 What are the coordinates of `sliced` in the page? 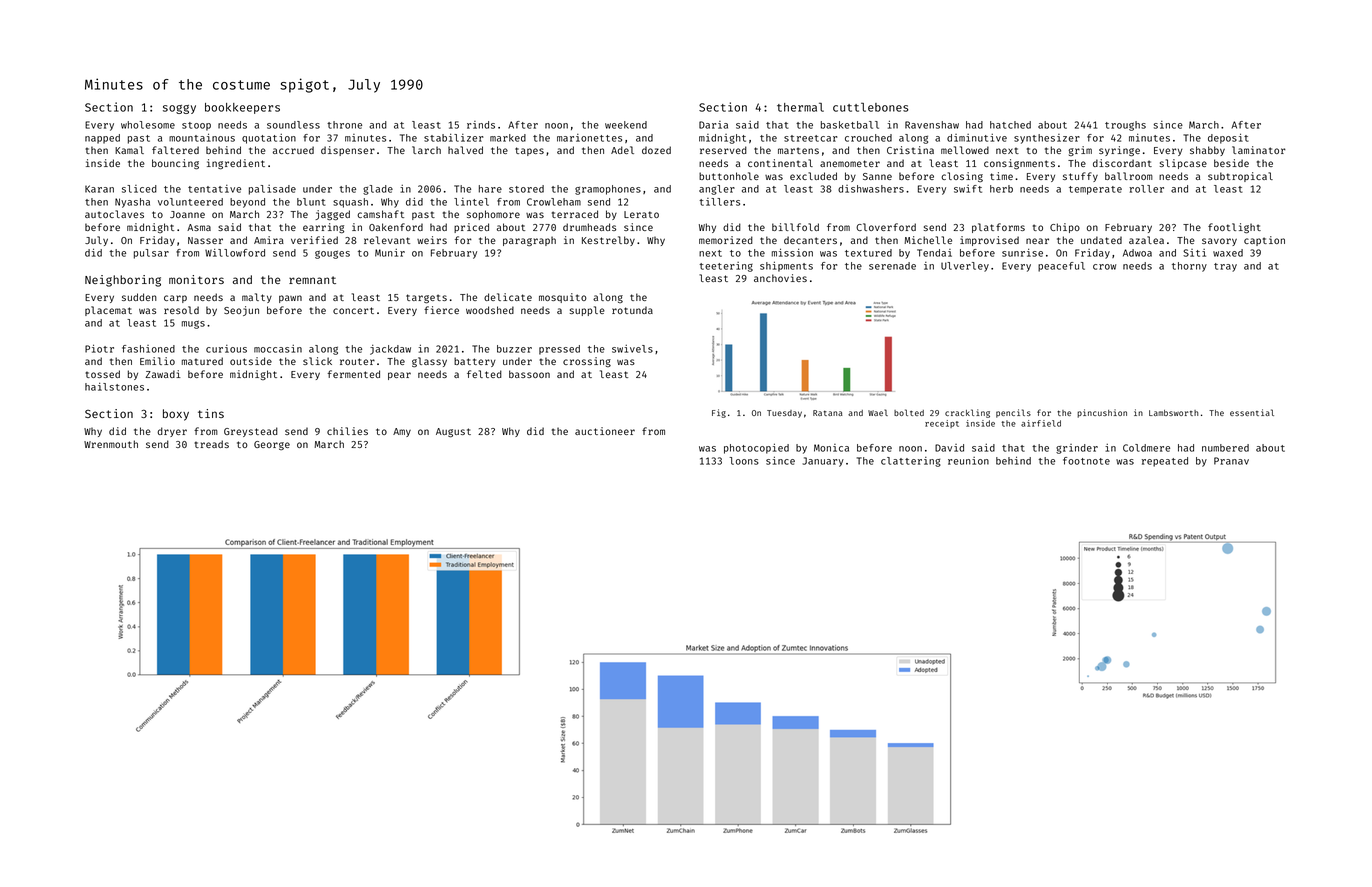 It's located at (139, 189).
